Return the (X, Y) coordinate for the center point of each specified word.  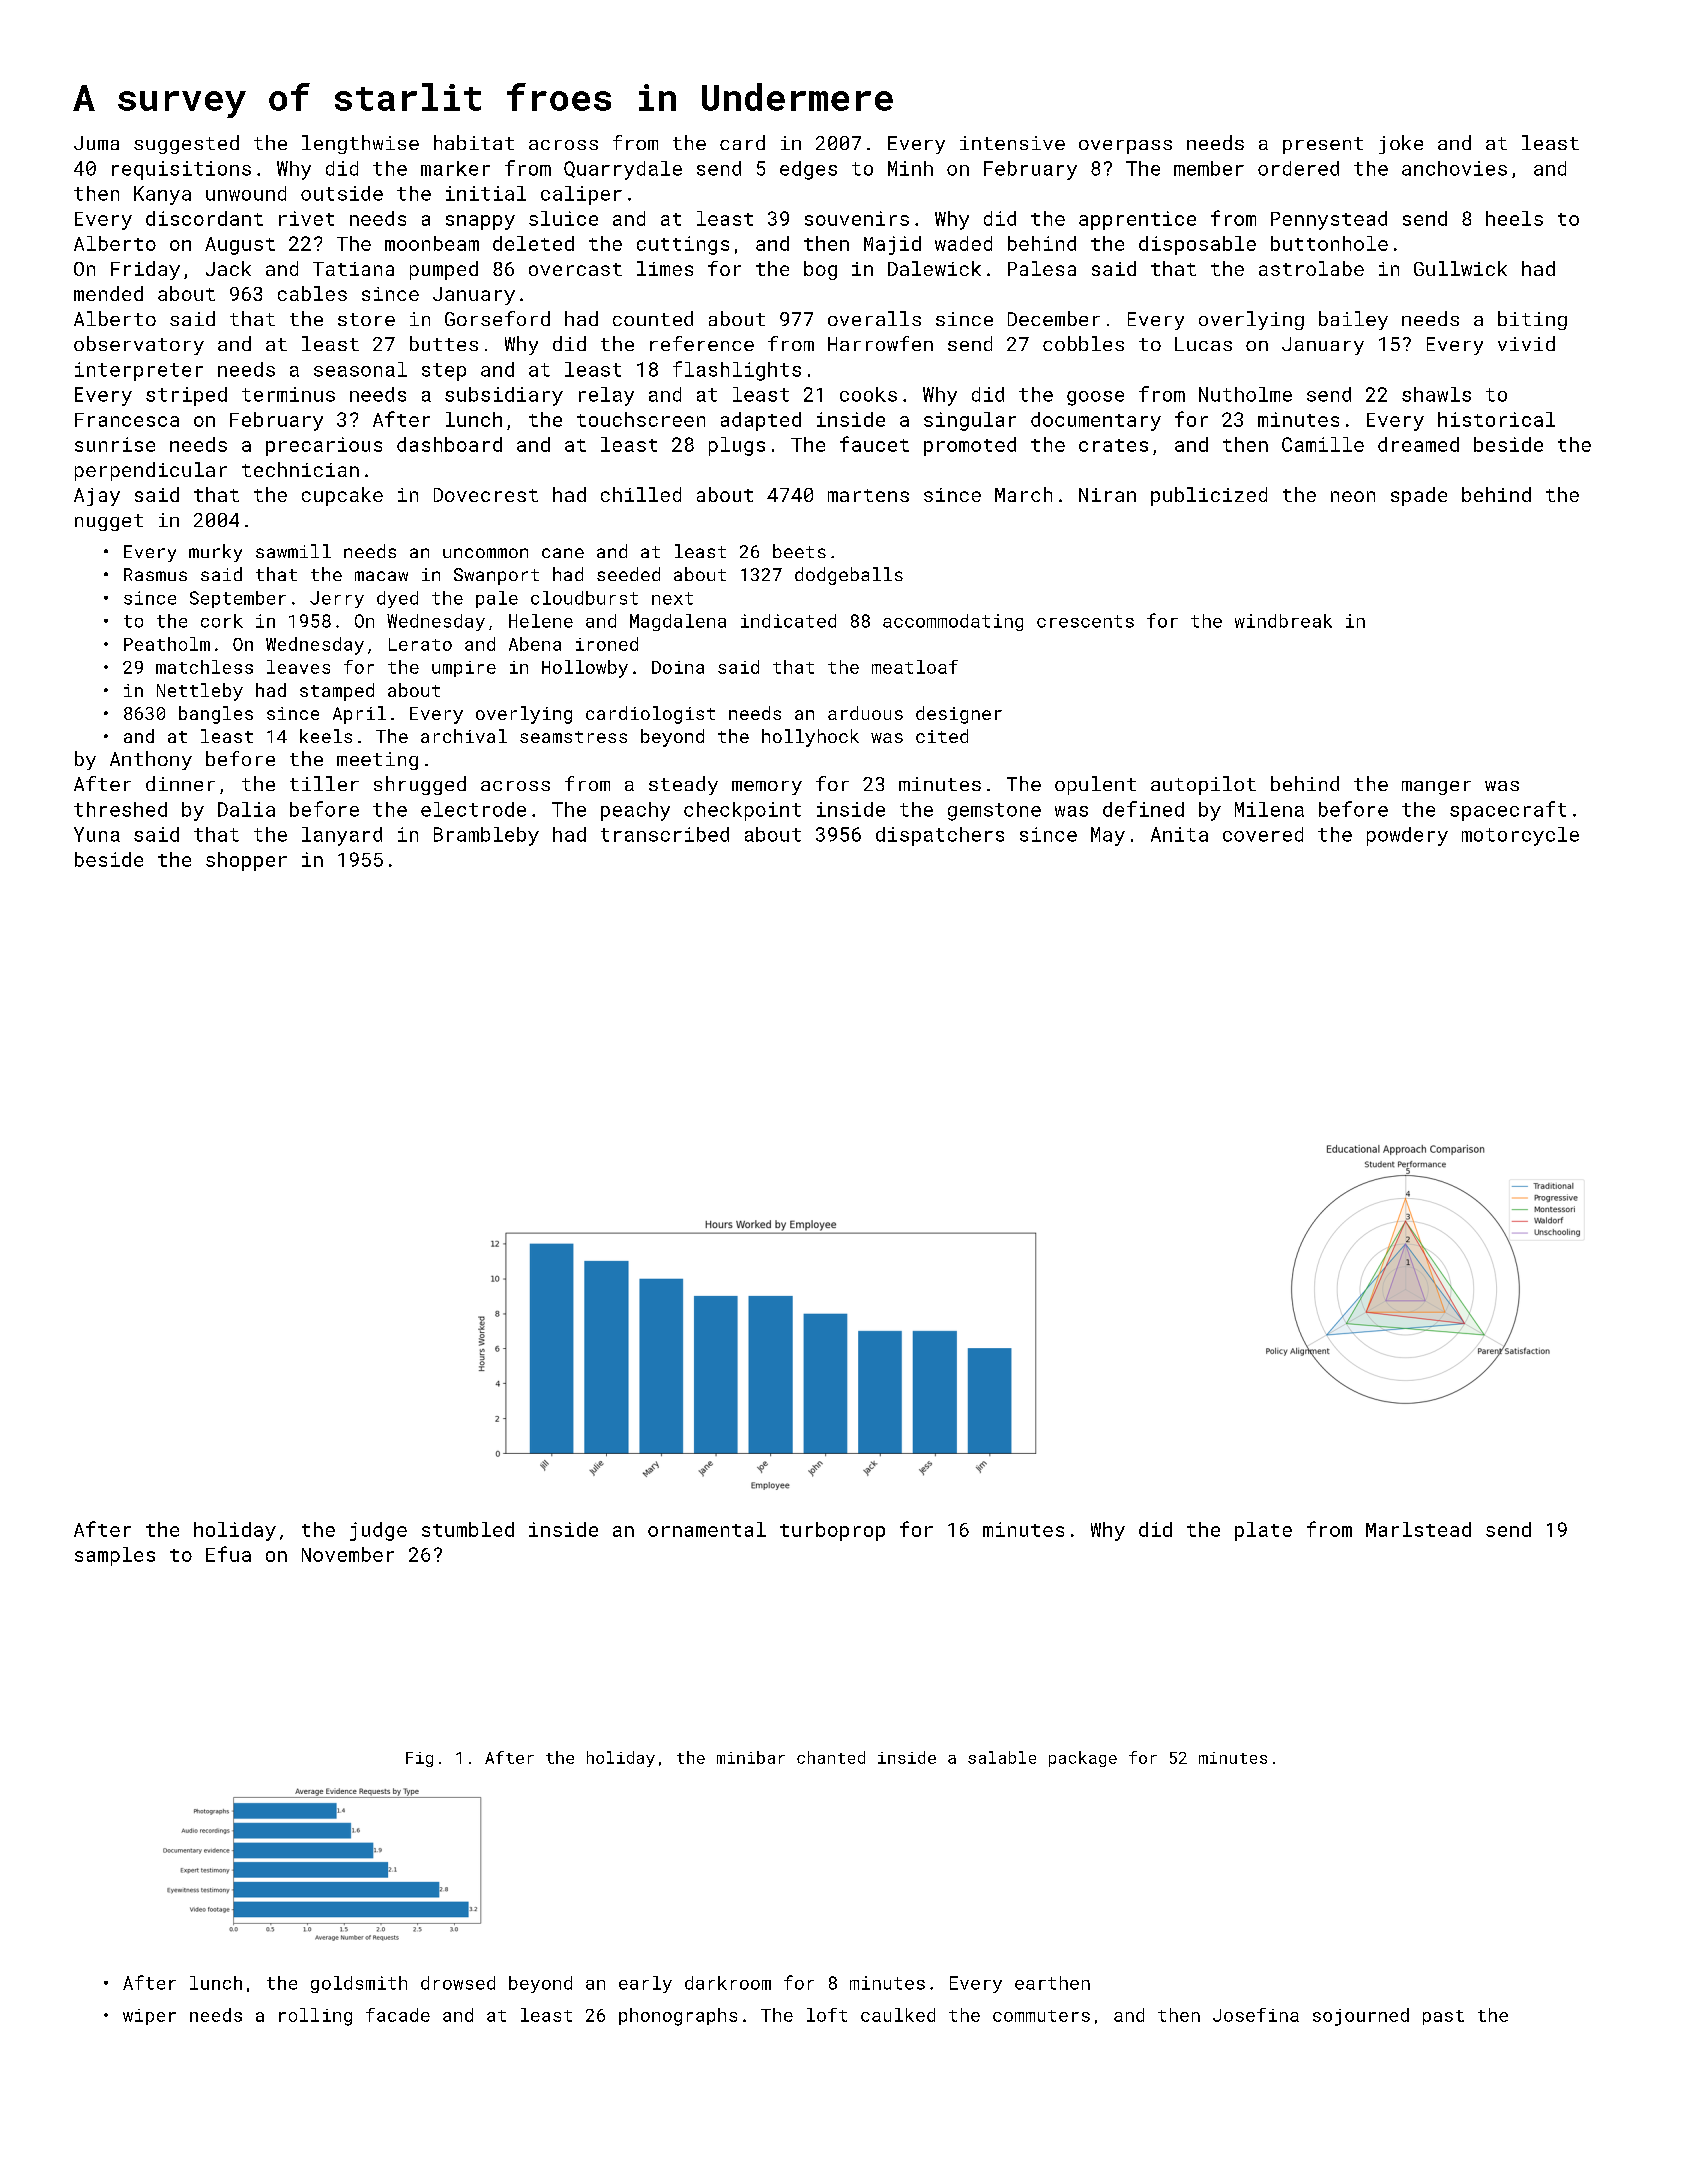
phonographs (678, 2017)
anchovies (1454, 168)
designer (959, 715)
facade (398, 2015)
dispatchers (940, 836)
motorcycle (1520, 836)
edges (808, 170)
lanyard (342, 836)
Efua (228, 1554)
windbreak (1283, 621)
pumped (444, 270)
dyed (397, 599)
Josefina (1256, 2015)
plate (1263, 1531)
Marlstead (1418, 1529)
